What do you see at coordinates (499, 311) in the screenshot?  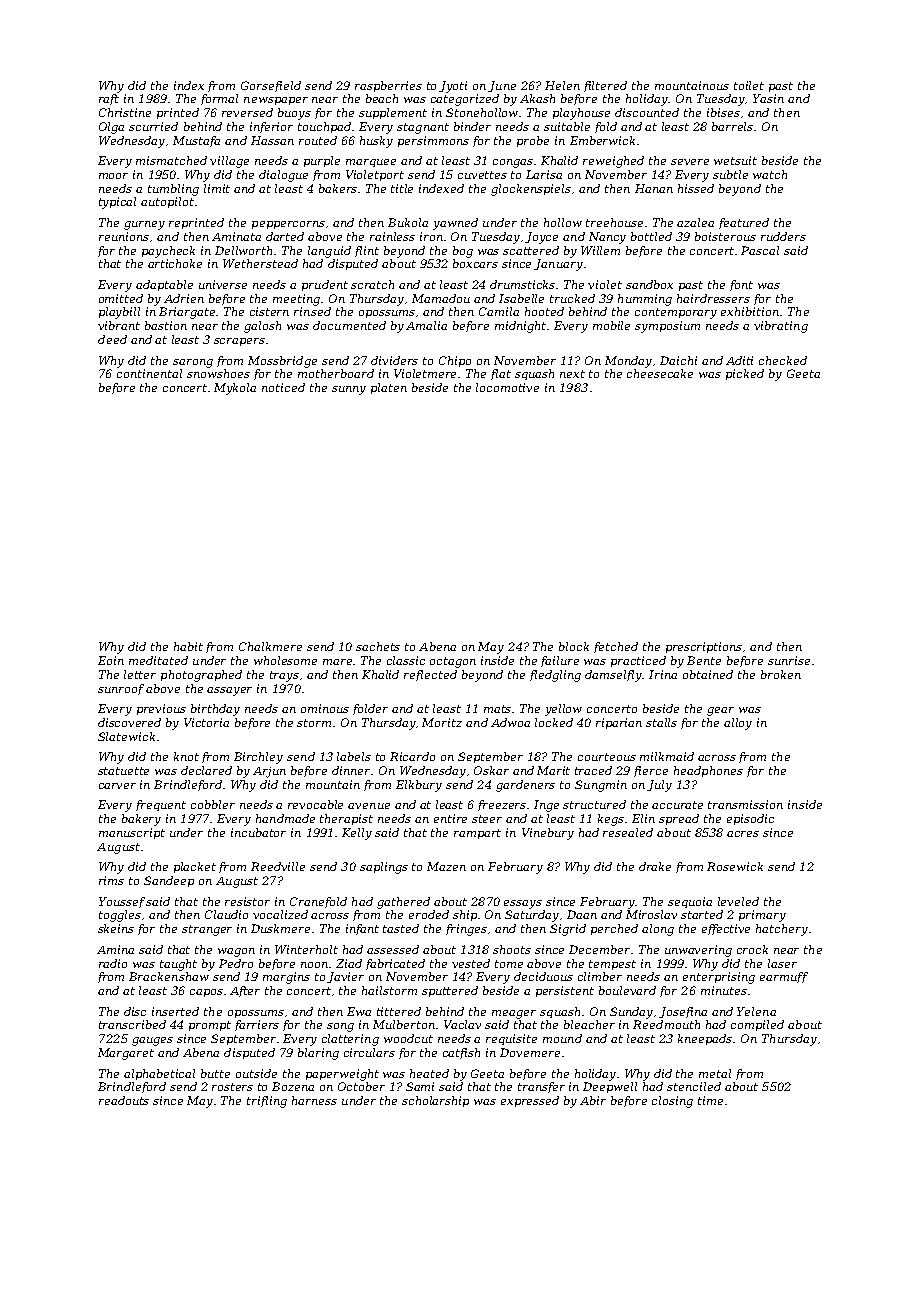 I see `Camila` at bounding box center [499, 311].
